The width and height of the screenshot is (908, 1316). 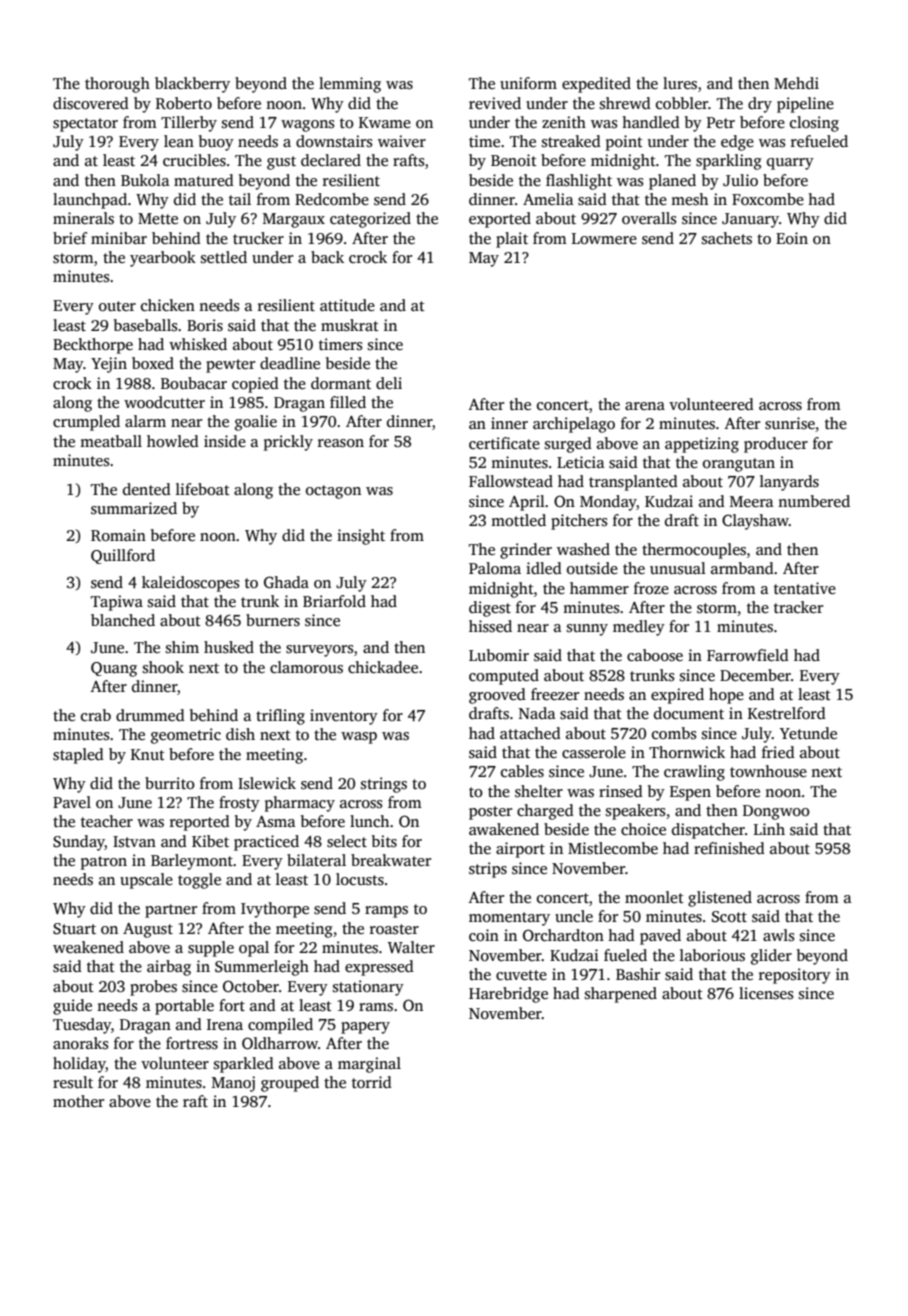 I want to click on dormant, so click(x=341, y=383).
